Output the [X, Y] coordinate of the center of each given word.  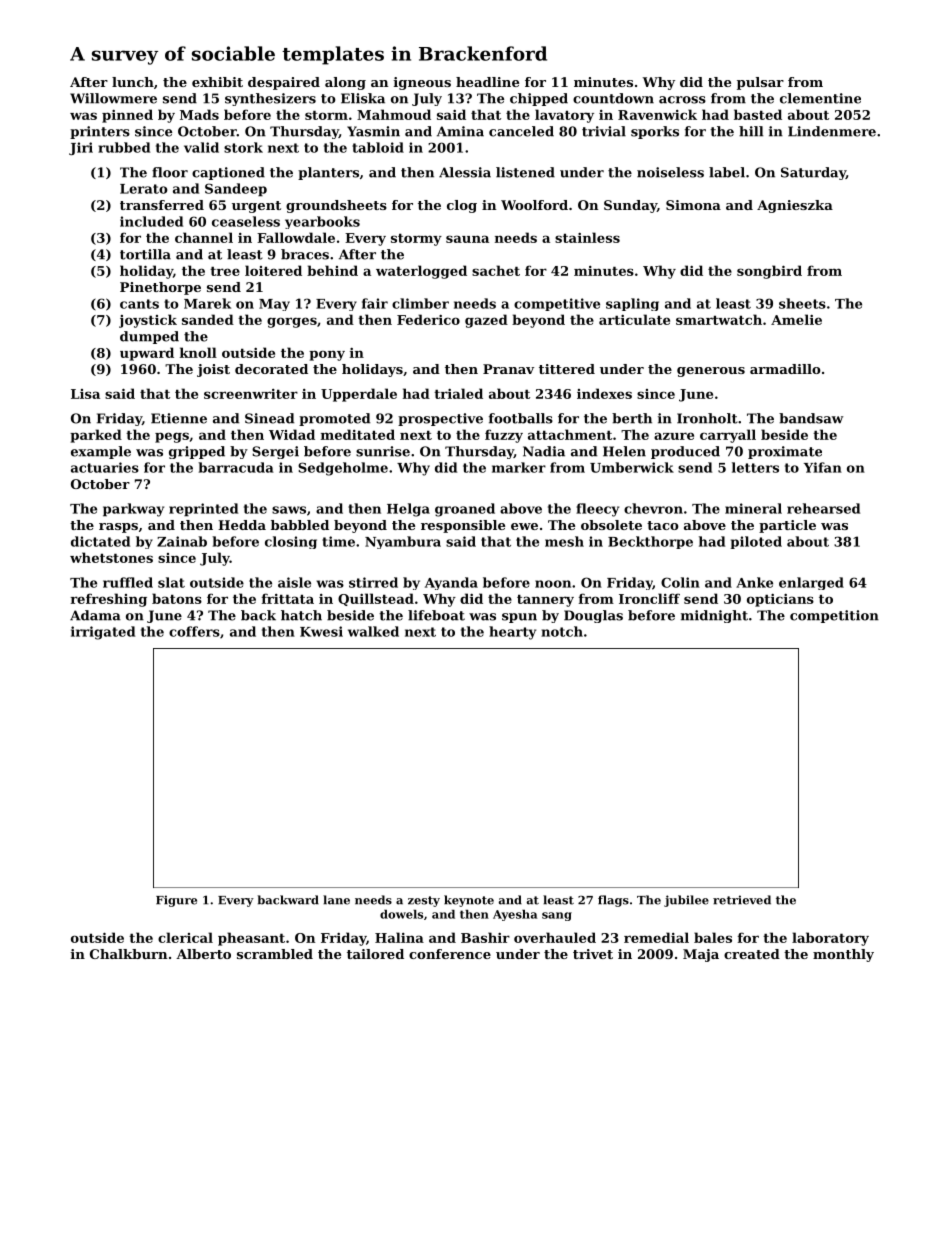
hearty [512, 633]
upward [147, 354]
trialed [458, 393]
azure [674, 436]
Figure [176, 901]
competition [834, 616]
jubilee [686, 901]
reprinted [203, 510]
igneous [422, 83]
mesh [564, 541]
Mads [199, 114]
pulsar [760, 83]
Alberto [203, 954]
